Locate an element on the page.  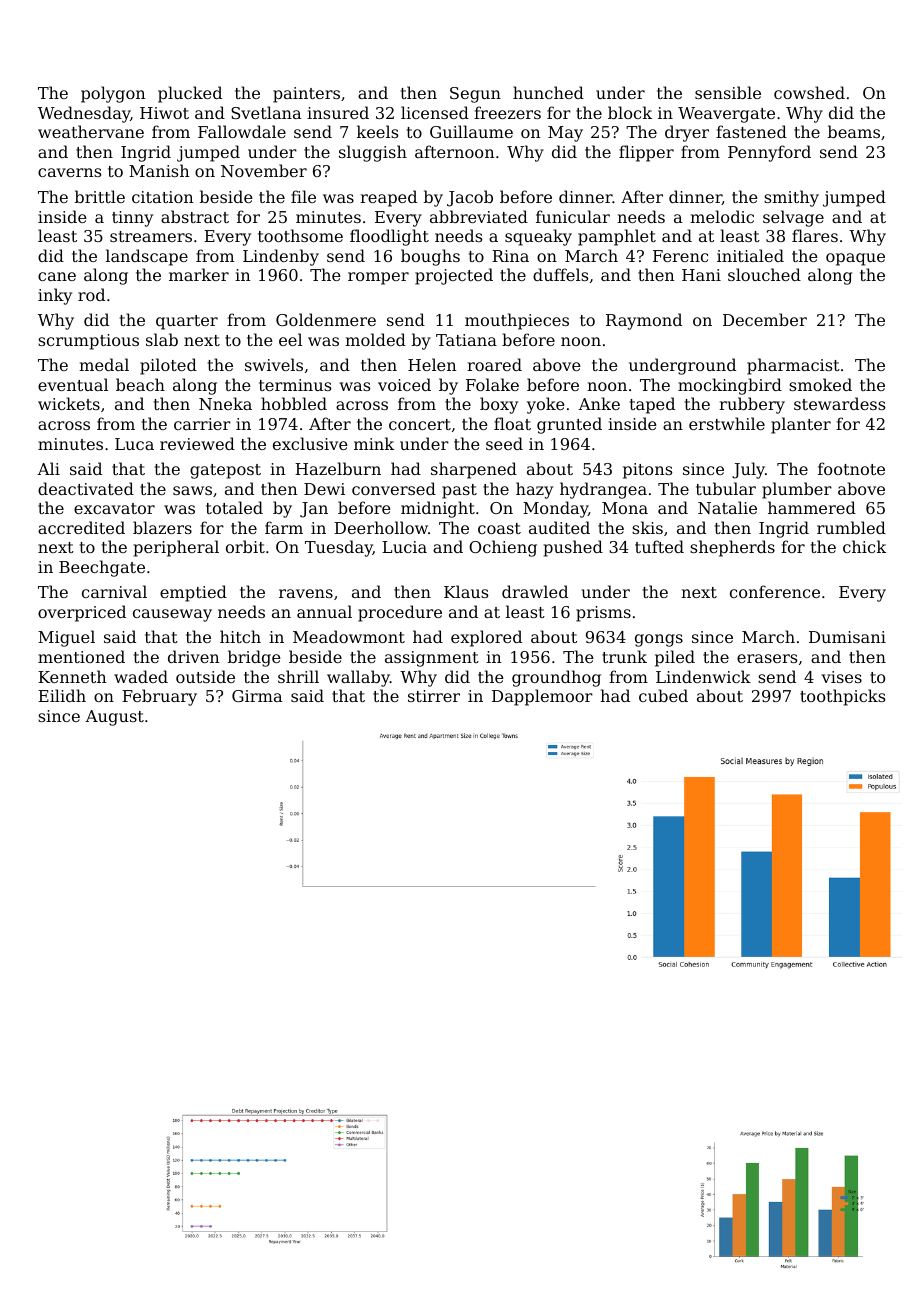
sensible is located at coordinates (728, 92).
